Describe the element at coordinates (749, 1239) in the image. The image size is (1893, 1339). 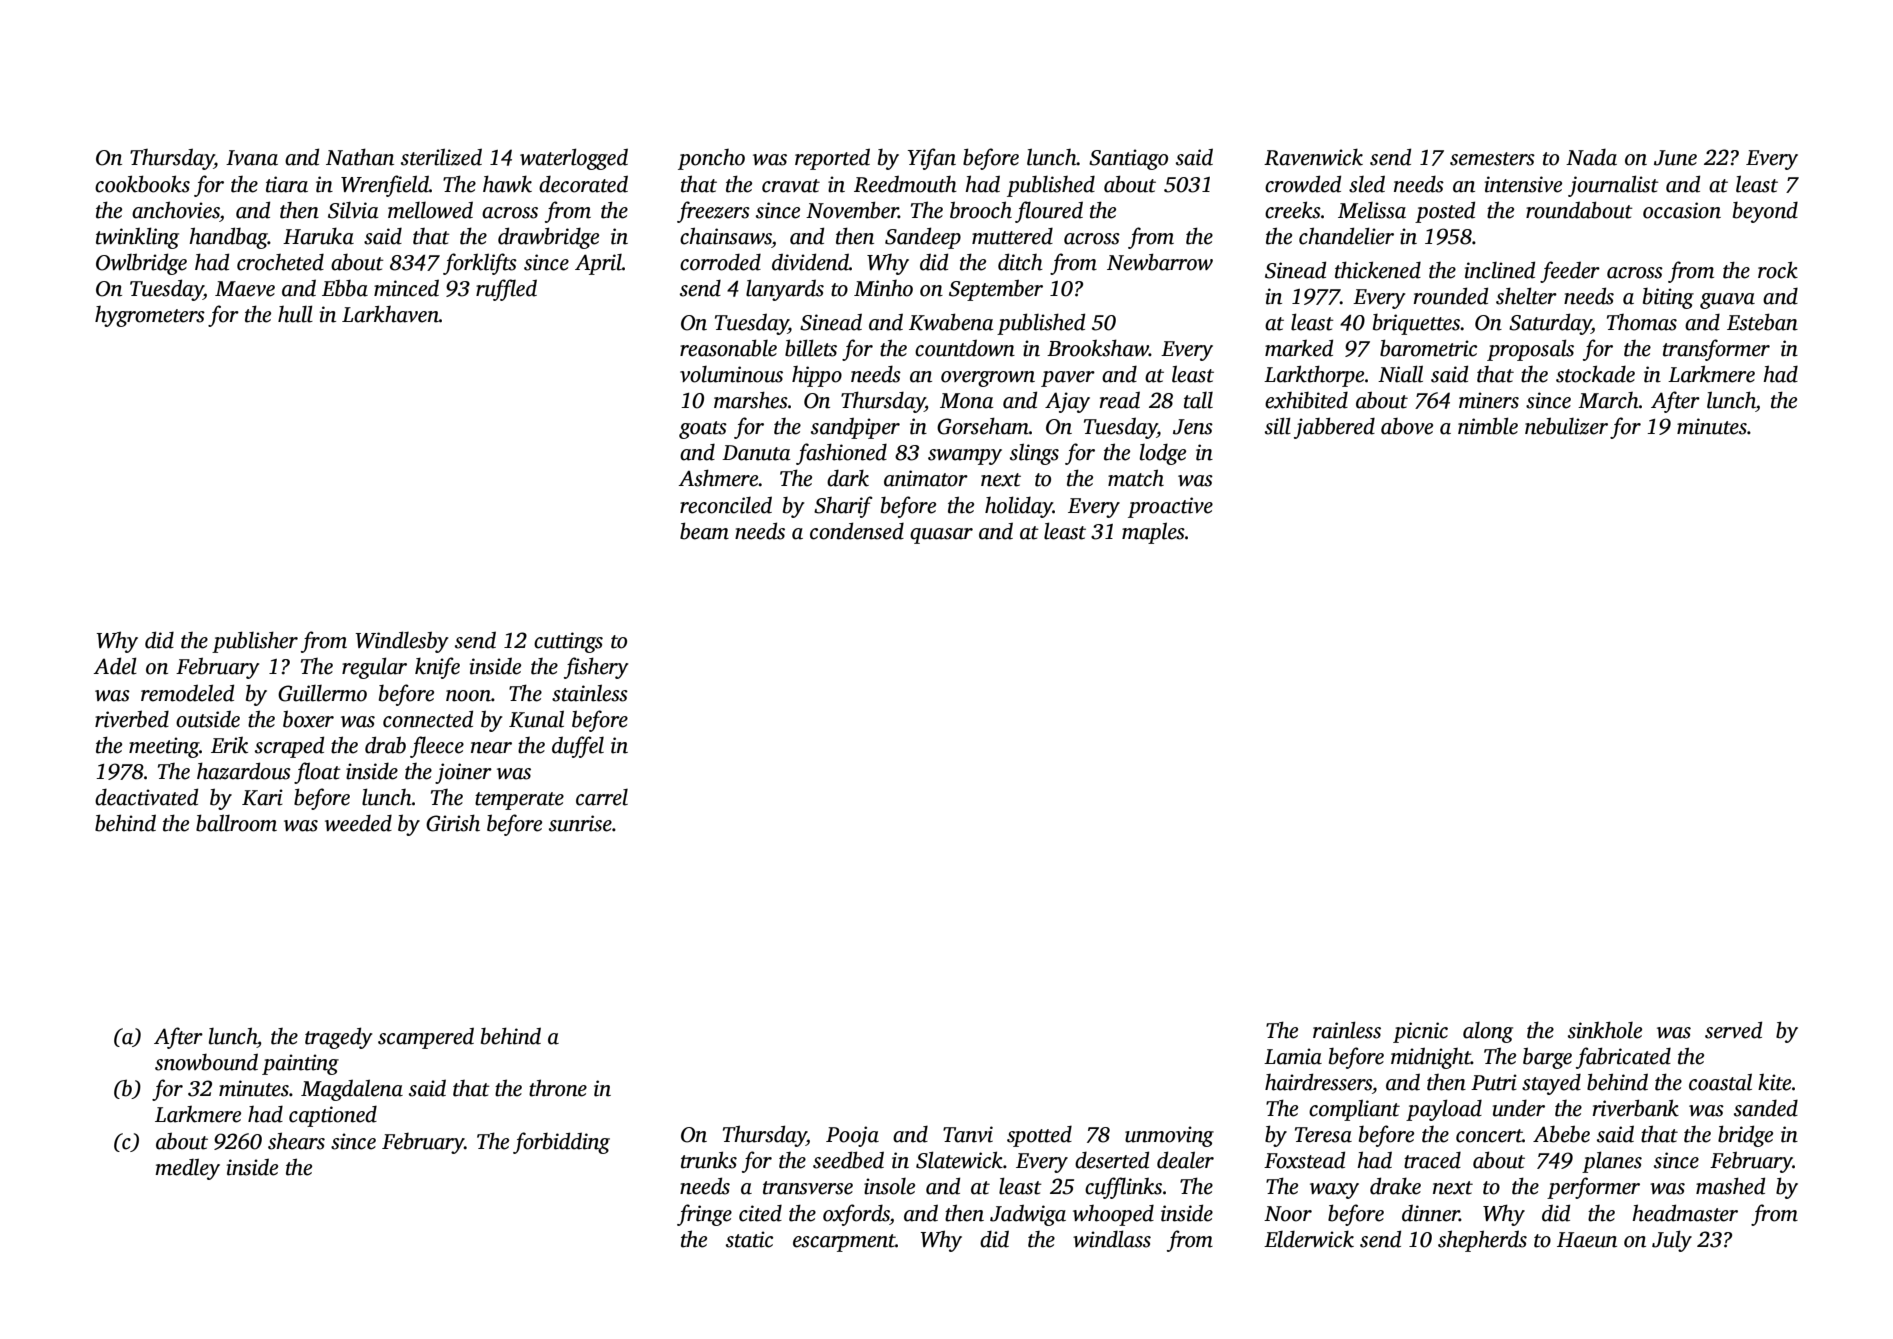
I see `static` at that location.
